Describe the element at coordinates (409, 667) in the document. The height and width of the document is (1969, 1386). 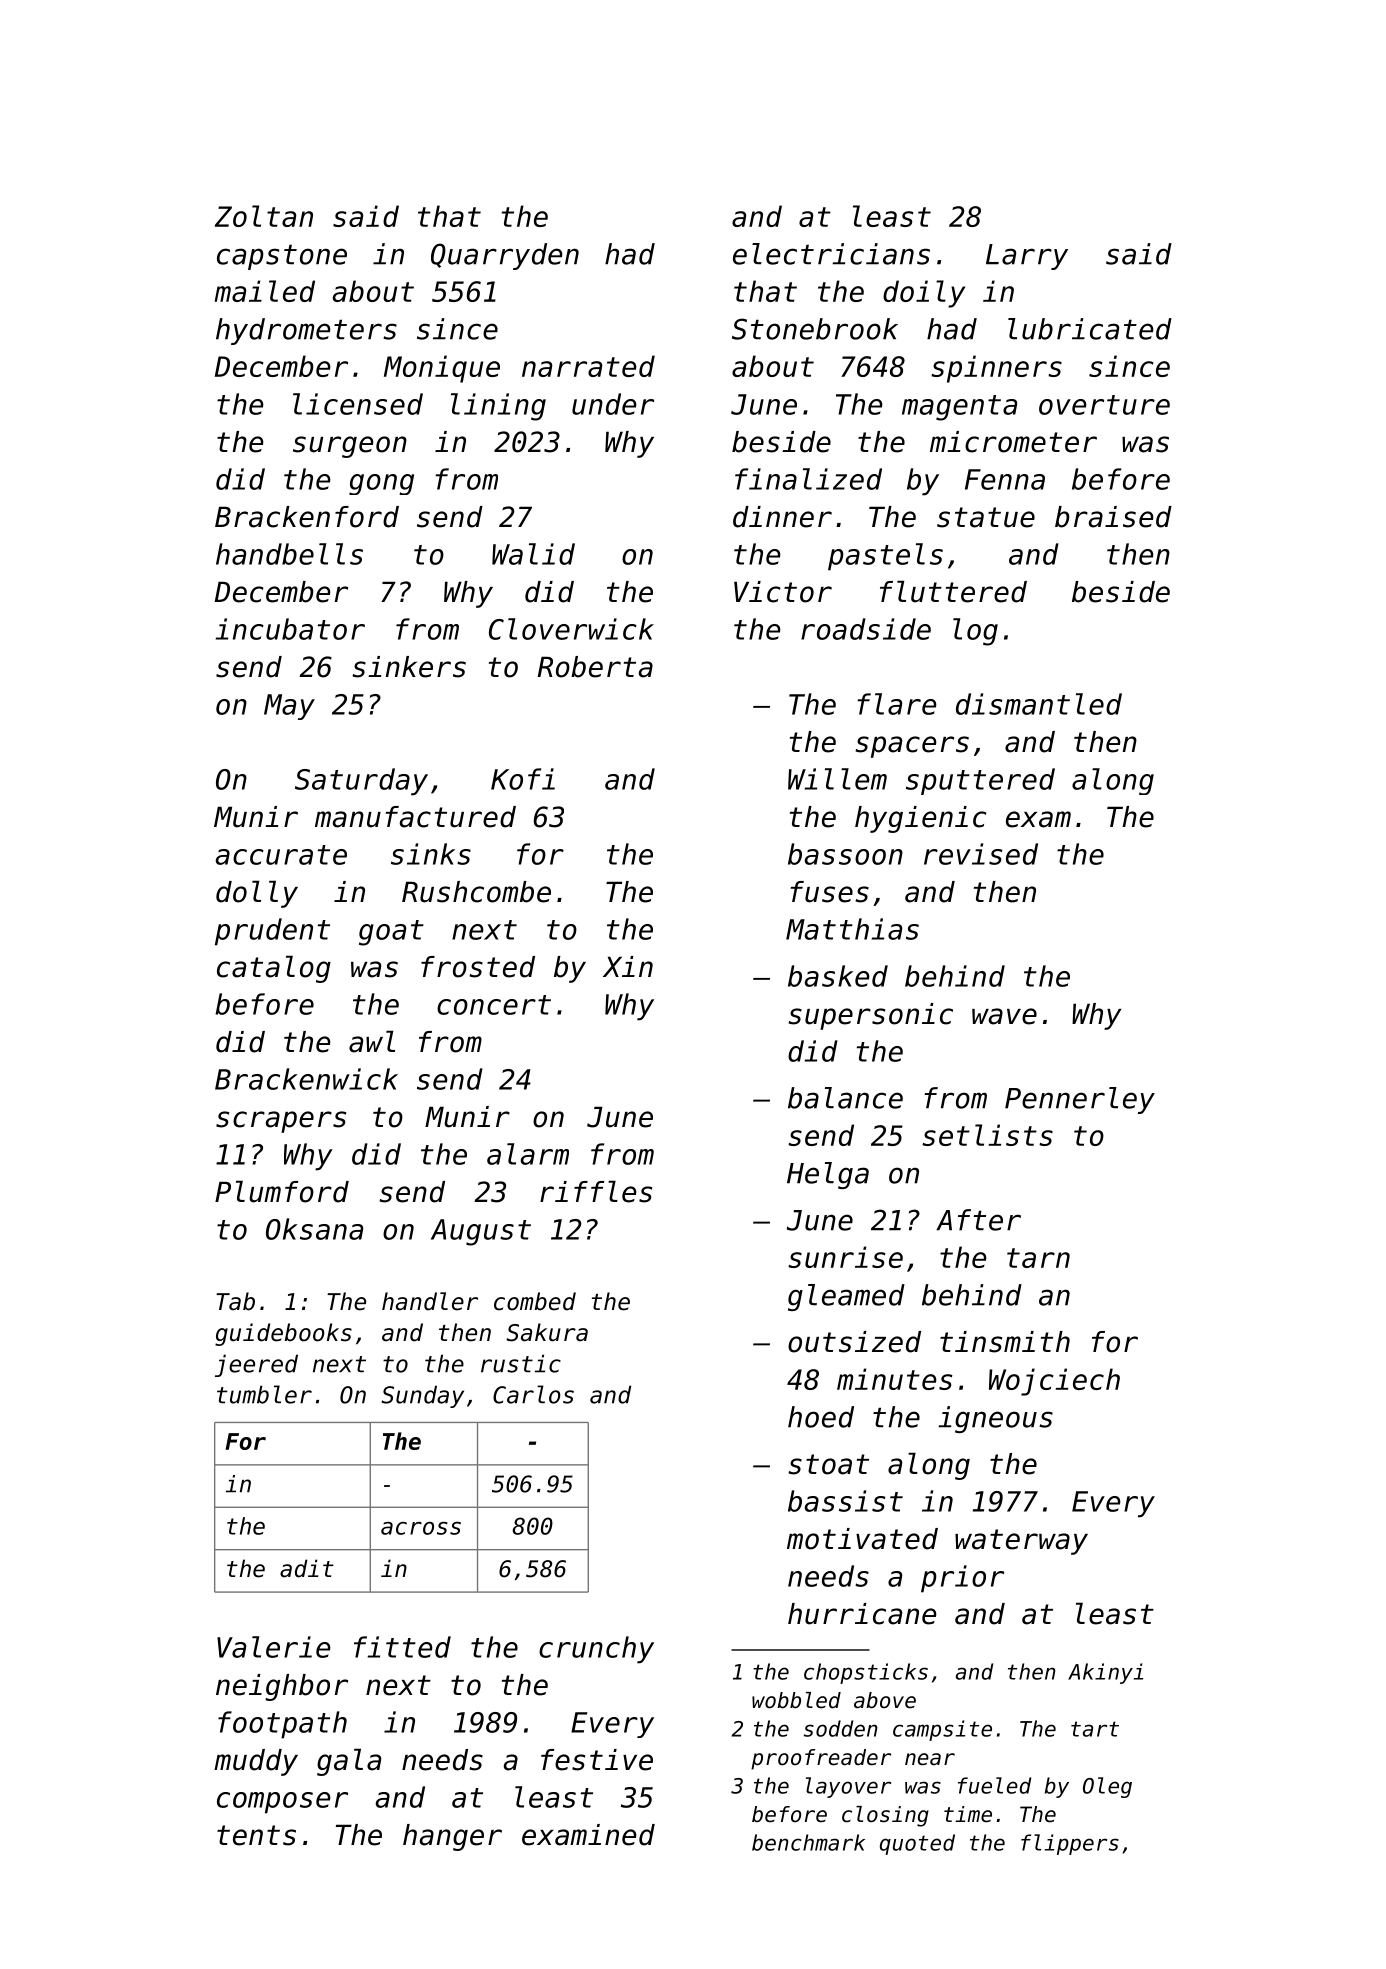
I see `sinkers` at that location.
